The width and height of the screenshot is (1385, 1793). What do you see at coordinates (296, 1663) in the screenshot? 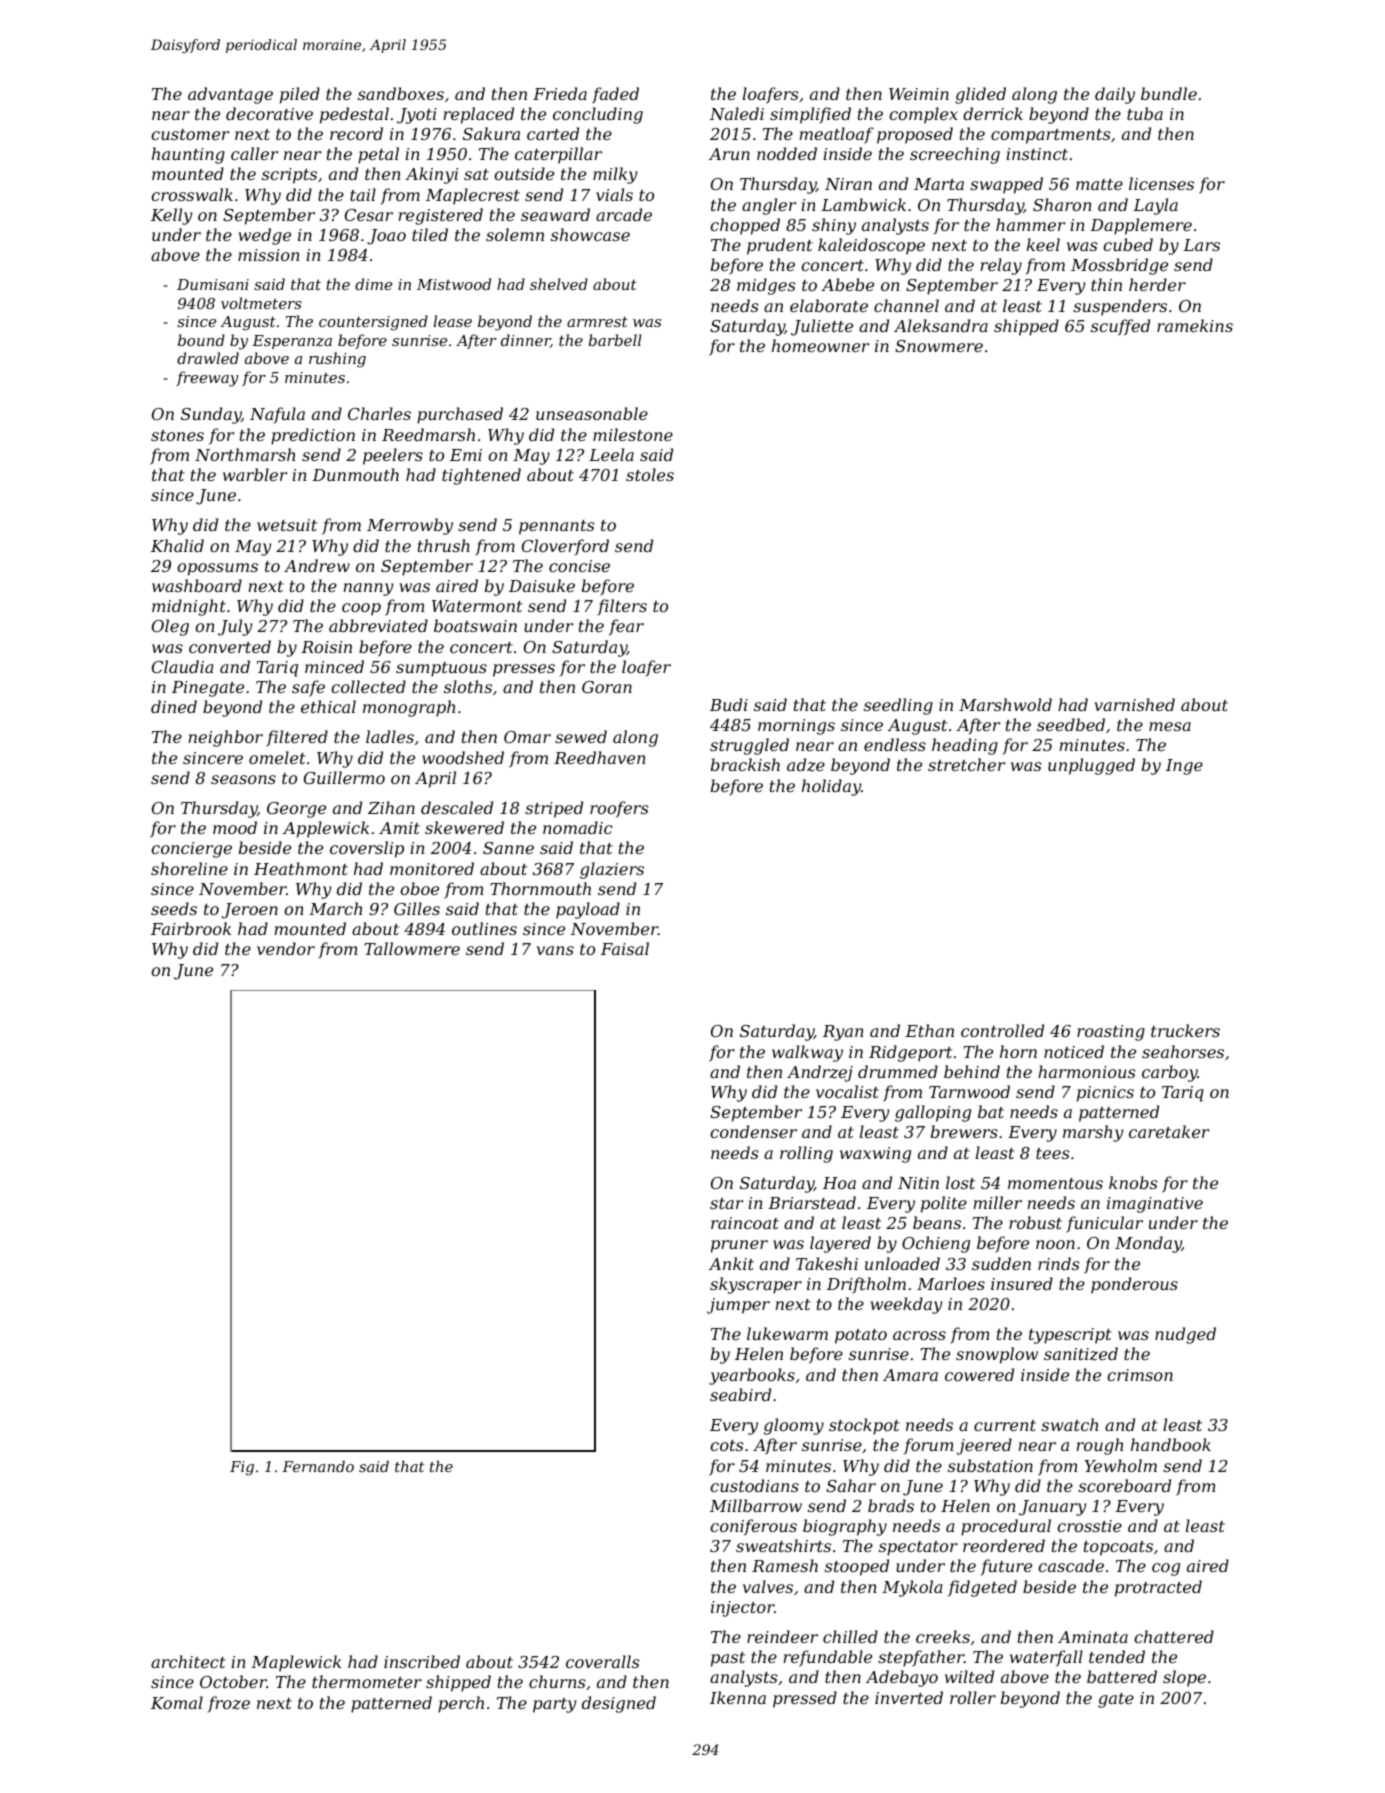
I see `Maplewick` at bounding box center [296, 1663].
